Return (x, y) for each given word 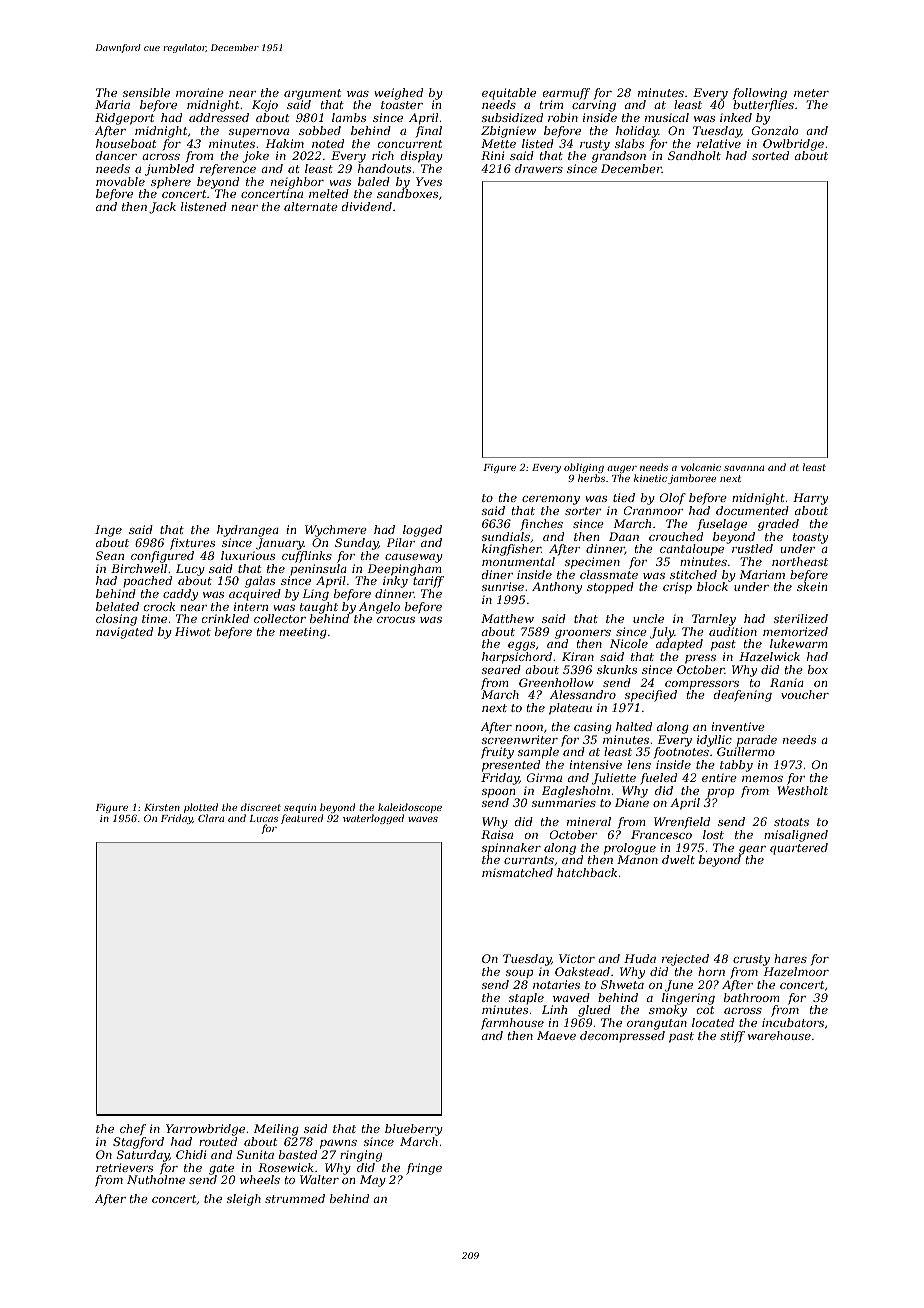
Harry (810, 499)
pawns (338, 1144)
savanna (744, 468)
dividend (367, 206)
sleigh (244, 1200)
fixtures (192, 544)
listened (204, 206)
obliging (584, 469)
